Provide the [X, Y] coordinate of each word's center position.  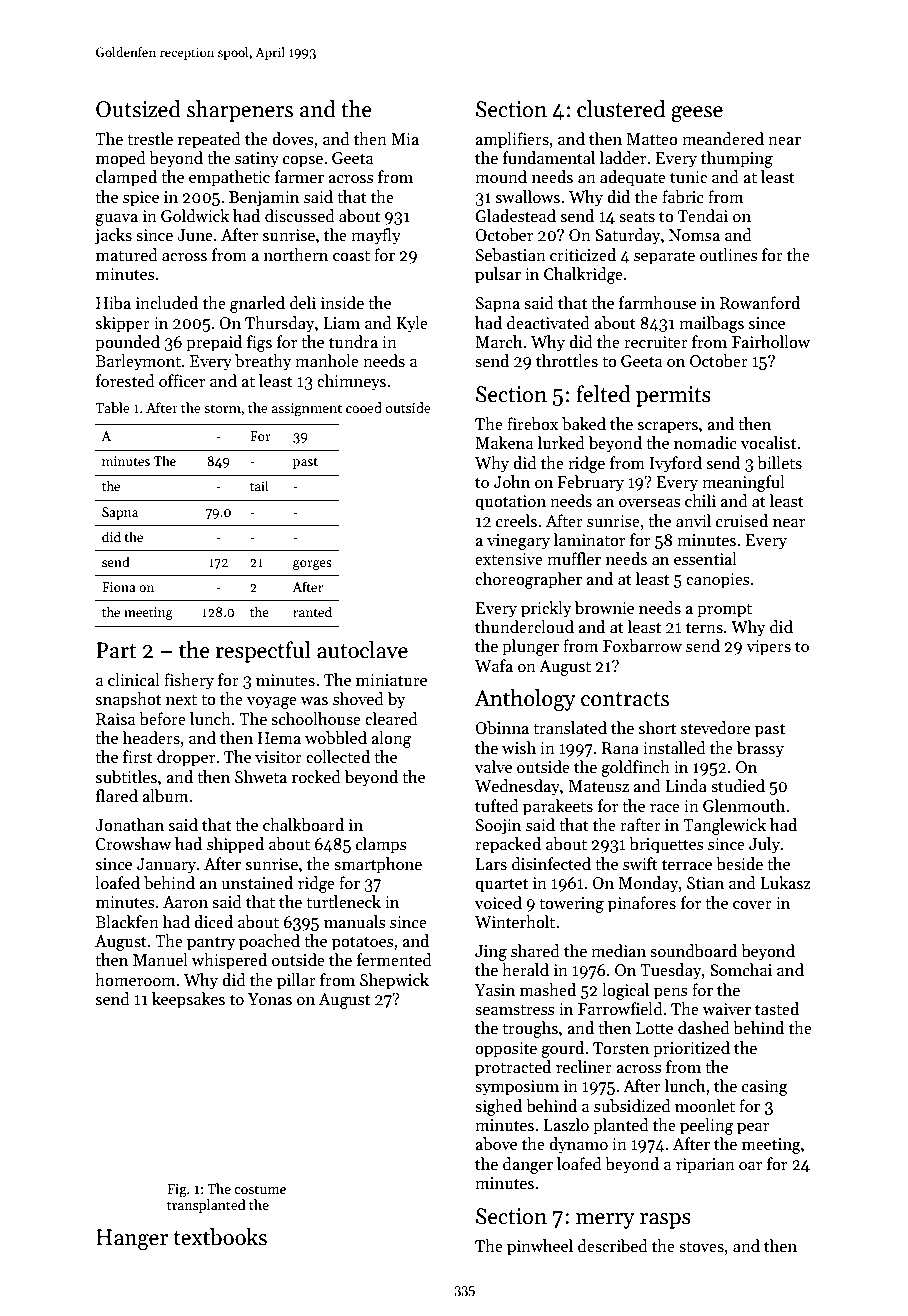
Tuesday [670, 971]
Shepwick [394, 981]
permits [673, 396]
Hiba [113, 303]
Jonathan [129, 825]
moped [121, 159]
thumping [737, 159]
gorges [312, 565]
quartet [501, 886]
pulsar [498, 275]
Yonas [270, 999]
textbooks [220, 1237]
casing [765, 1088]
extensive [509, 559]
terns [704, 628]
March [499, 342]
